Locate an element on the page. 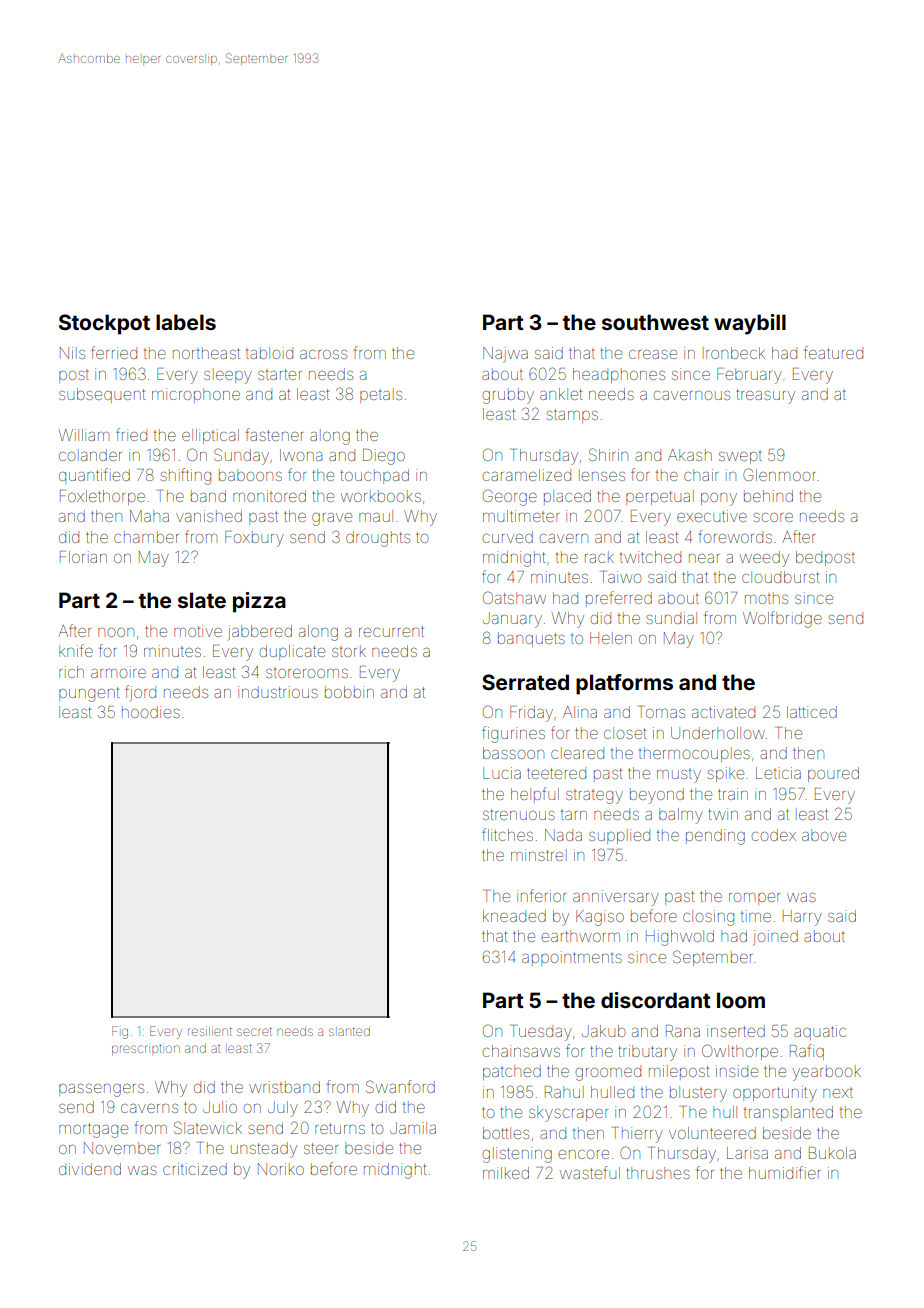  Lucia is located at coordinates (502, 773).
